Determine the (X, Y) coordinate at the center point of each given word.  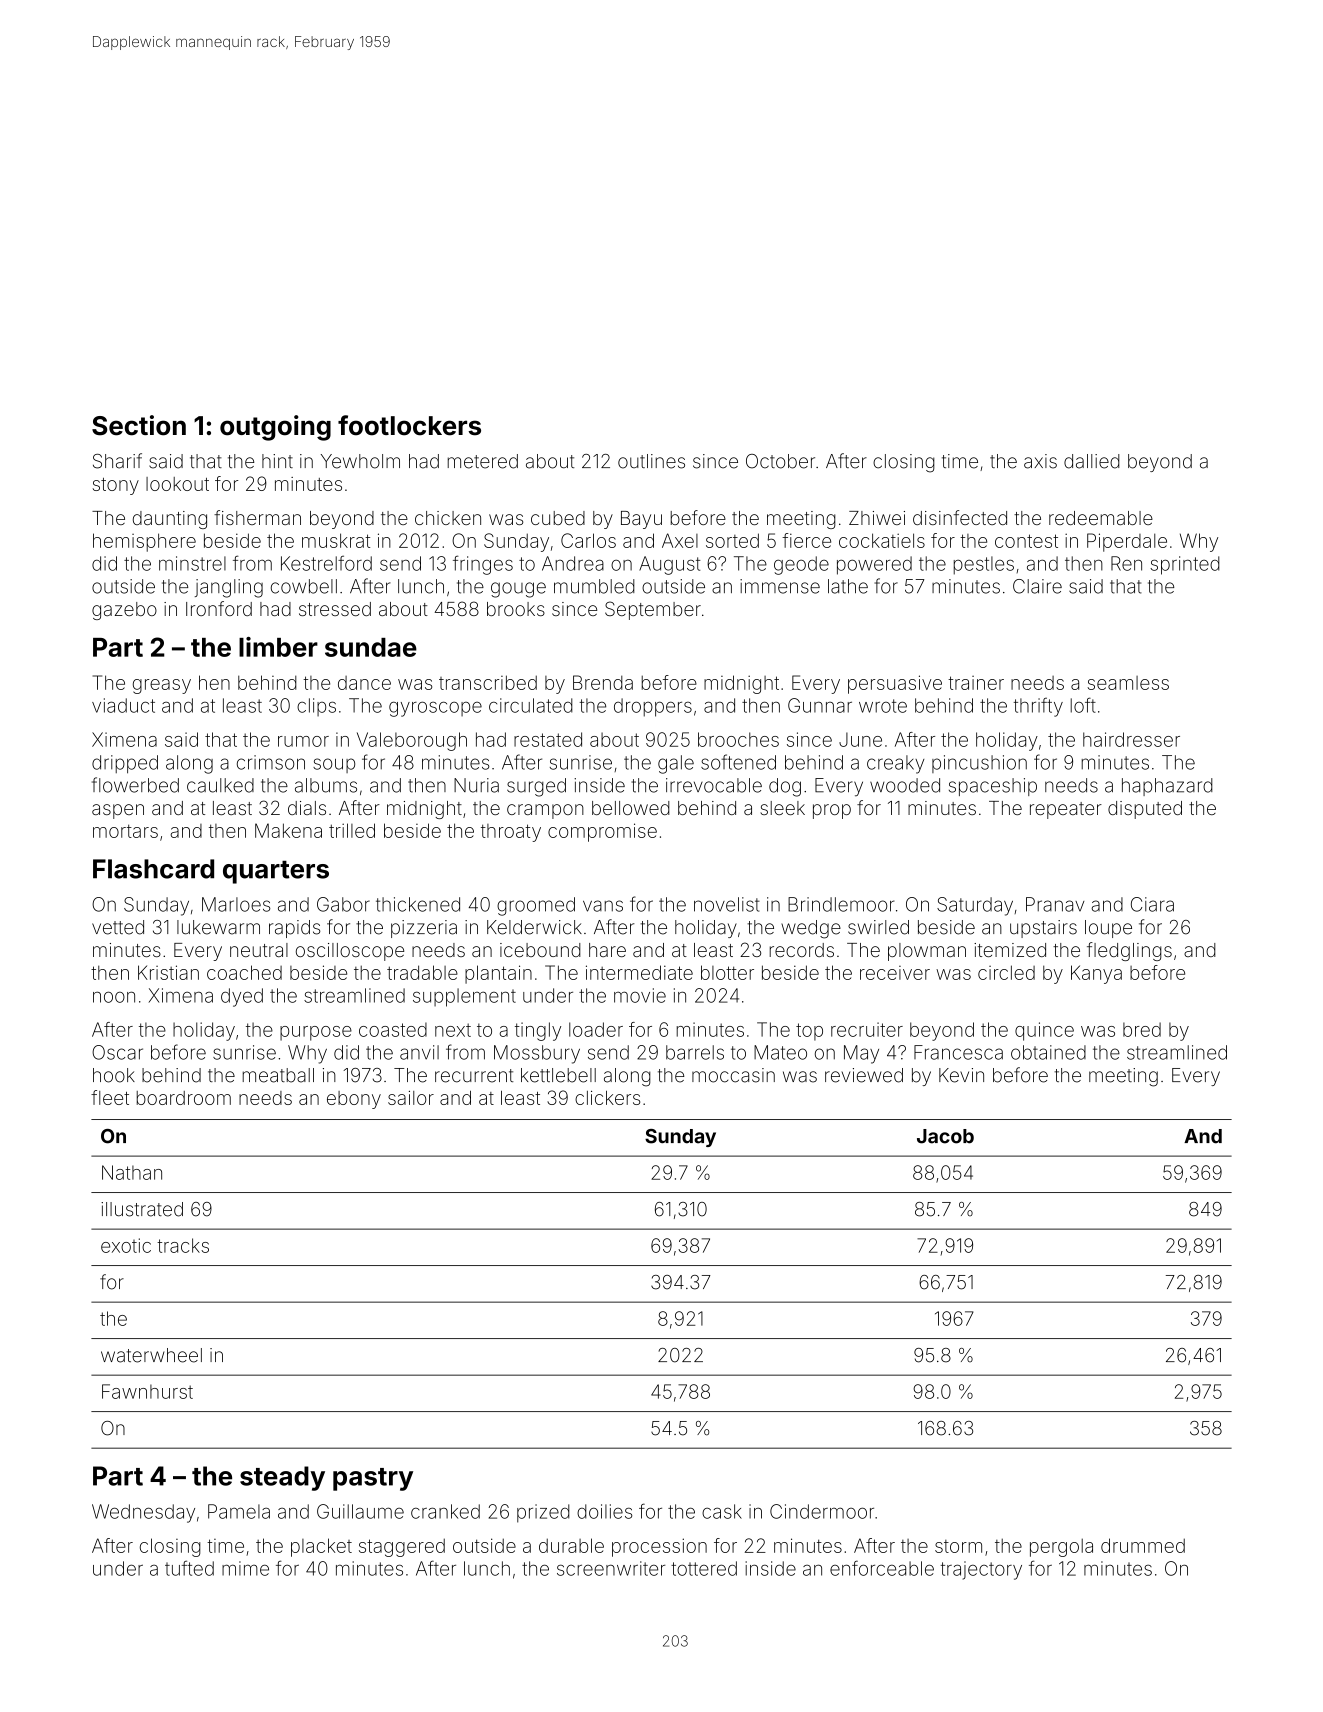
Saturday (975, 906)
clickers (607, 1098)
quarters (276, 872)
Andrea (573, 563)
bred (1142, 1029)
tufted (189, 1568)
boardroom (184, 1098)
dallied (1092, 461)
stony (116, 486)
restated (548, 739)
